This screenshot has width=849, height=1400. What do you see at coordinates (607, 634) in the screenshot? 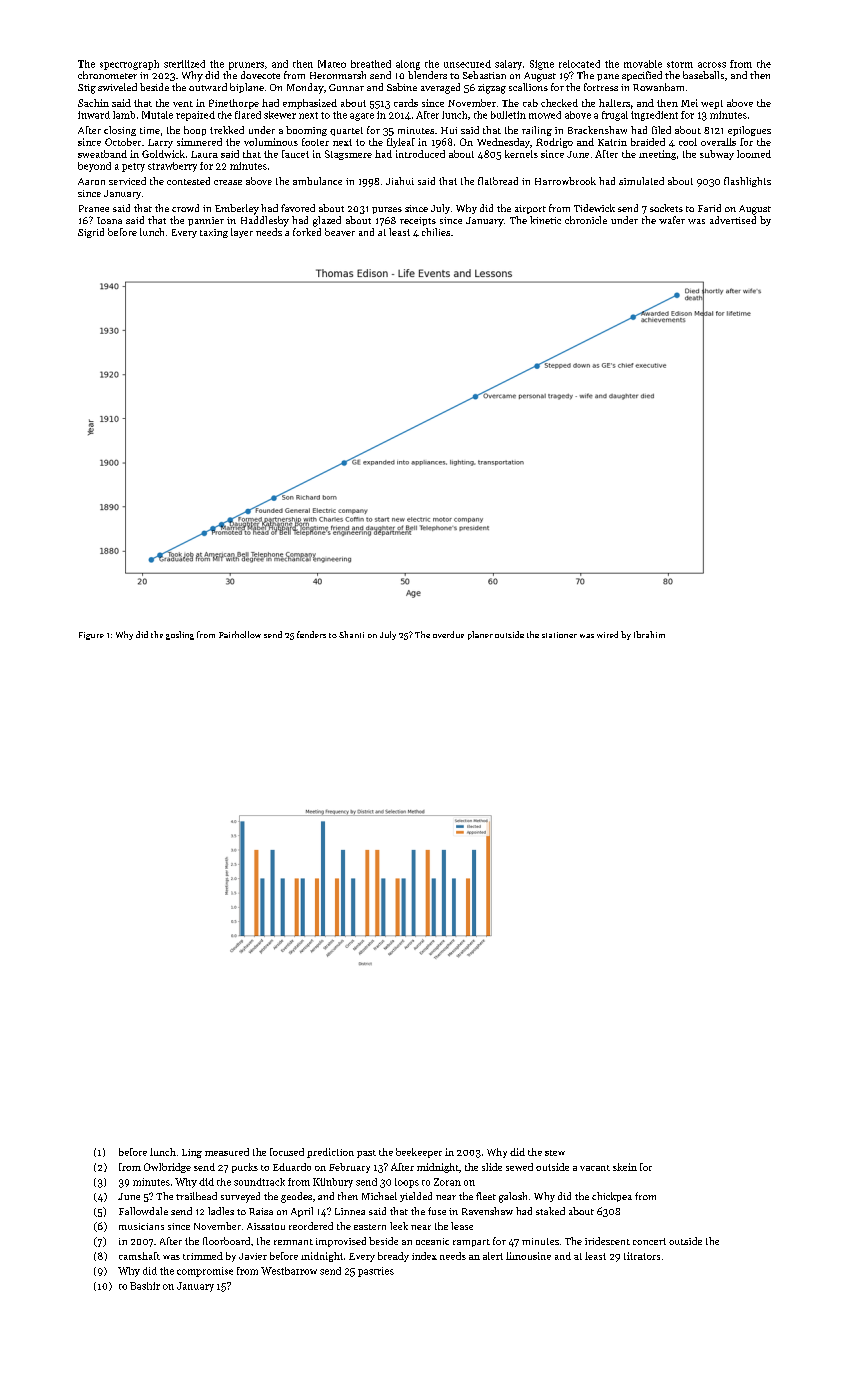
I see `wired` at bounding box center [607, 634].
